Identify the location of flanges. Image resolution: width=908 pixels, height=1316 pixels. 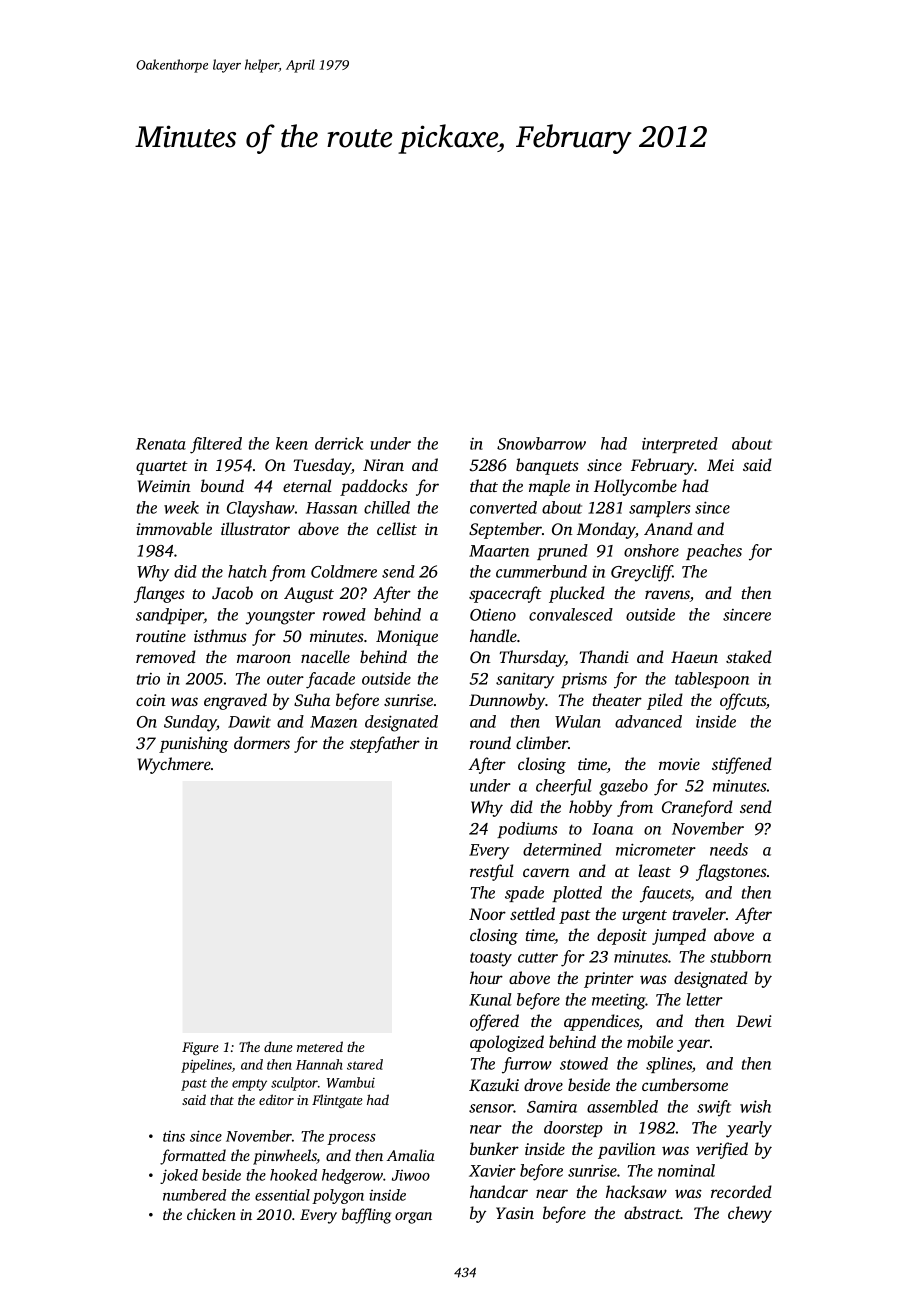
(159, 594).
